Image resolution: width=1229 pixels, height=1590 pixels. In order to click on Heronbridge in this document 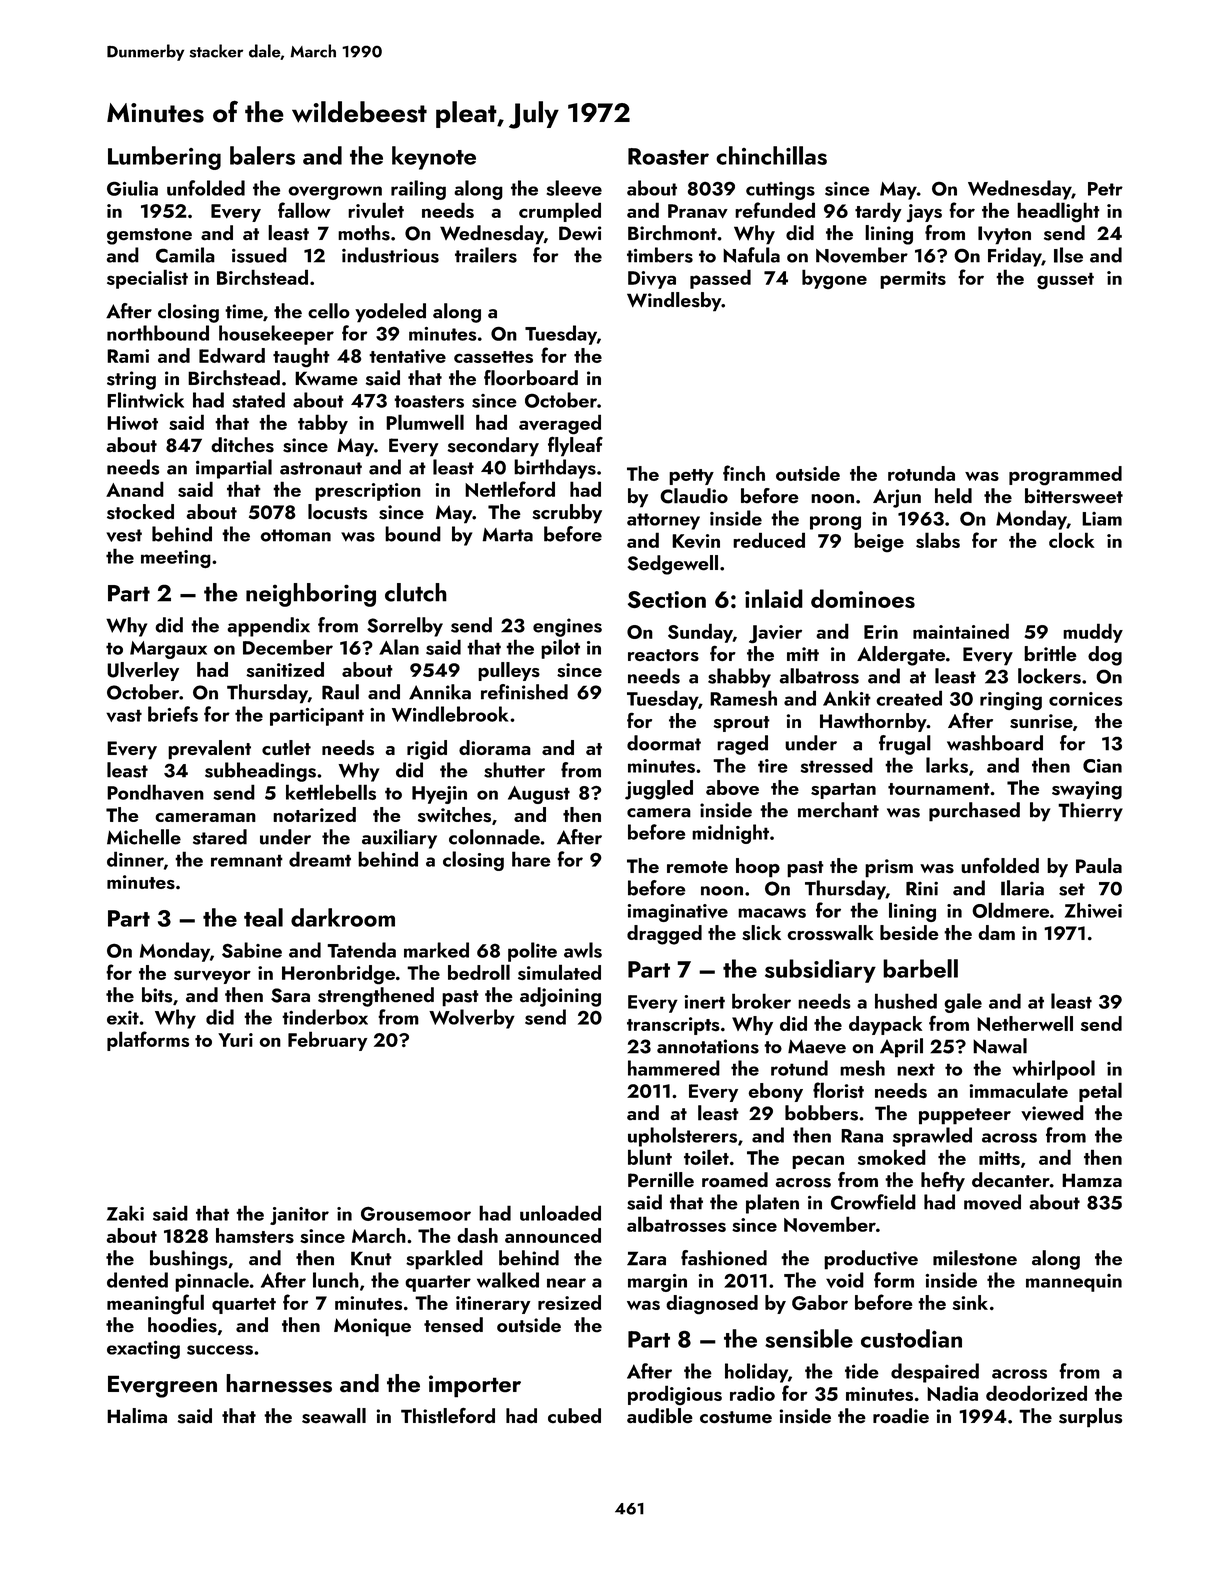, I will do `click(338, 975)`.
